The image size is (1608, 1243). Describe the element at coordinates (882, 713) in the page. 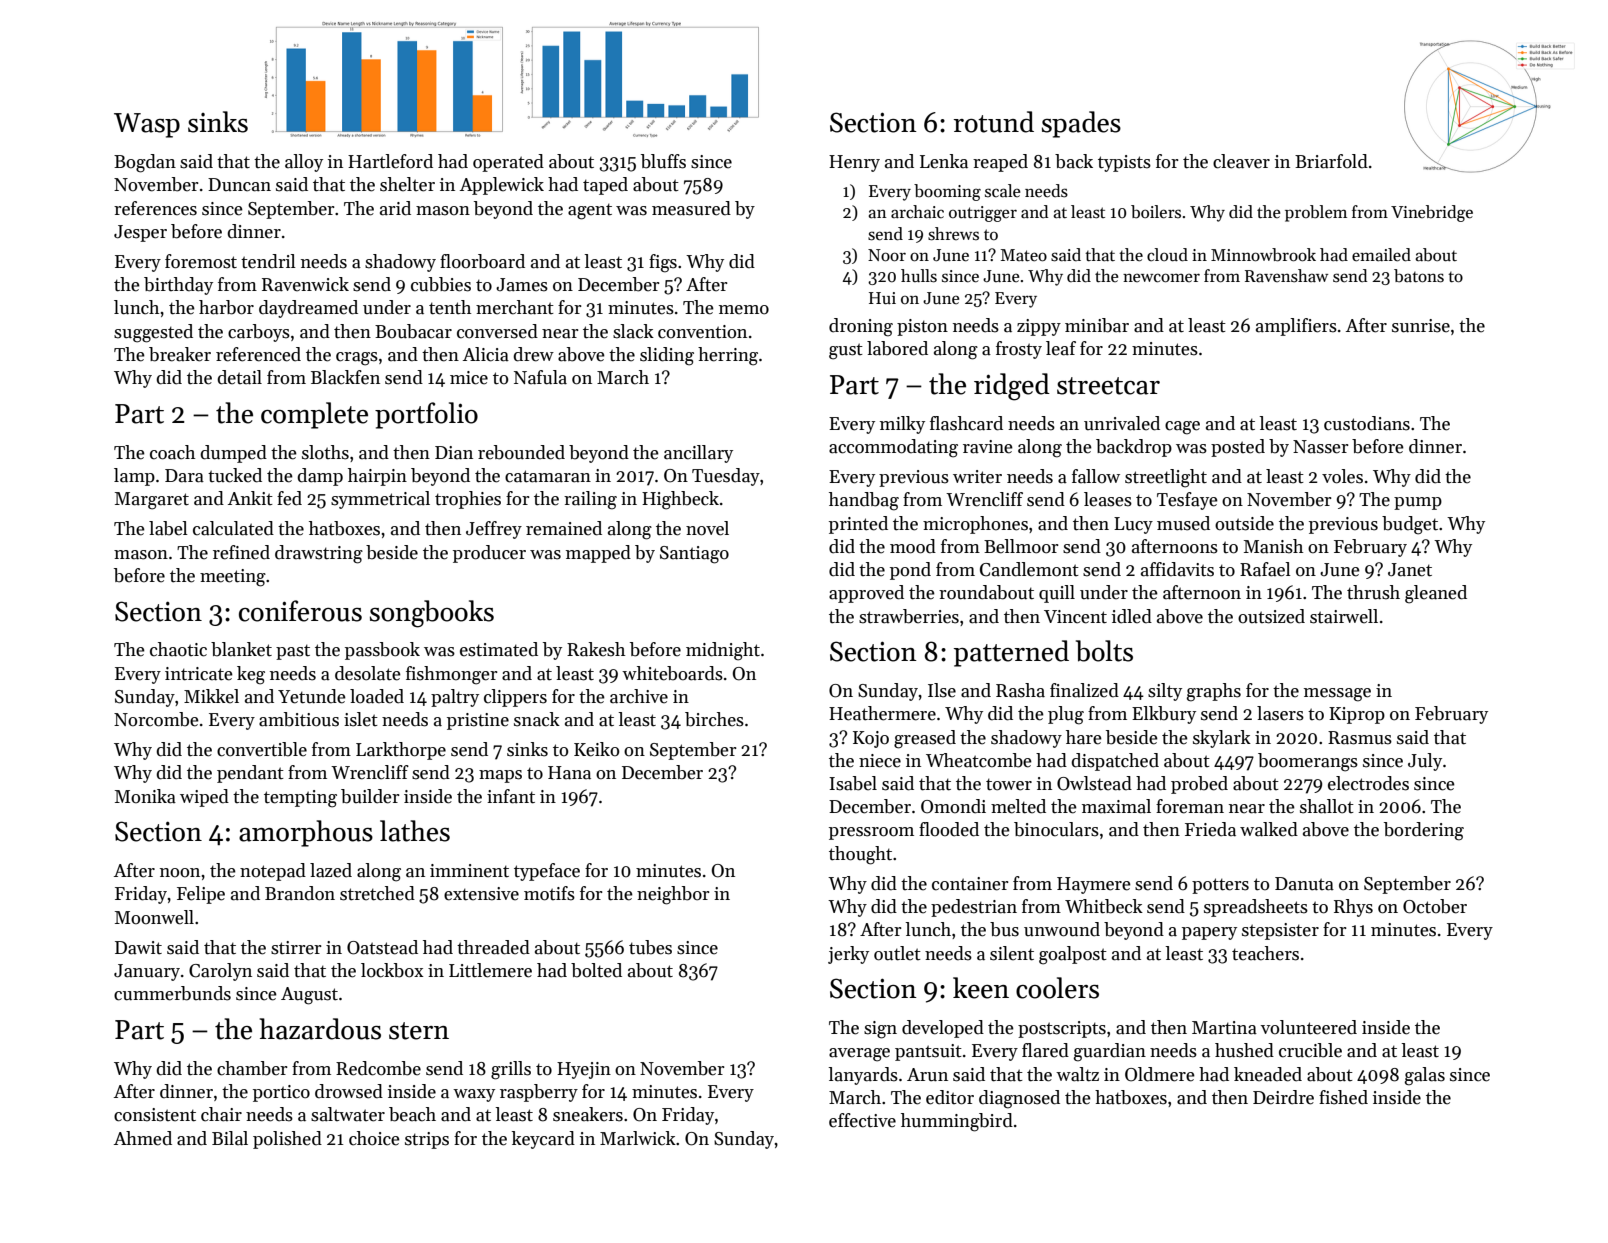

I see `Heathermere` at that location.
